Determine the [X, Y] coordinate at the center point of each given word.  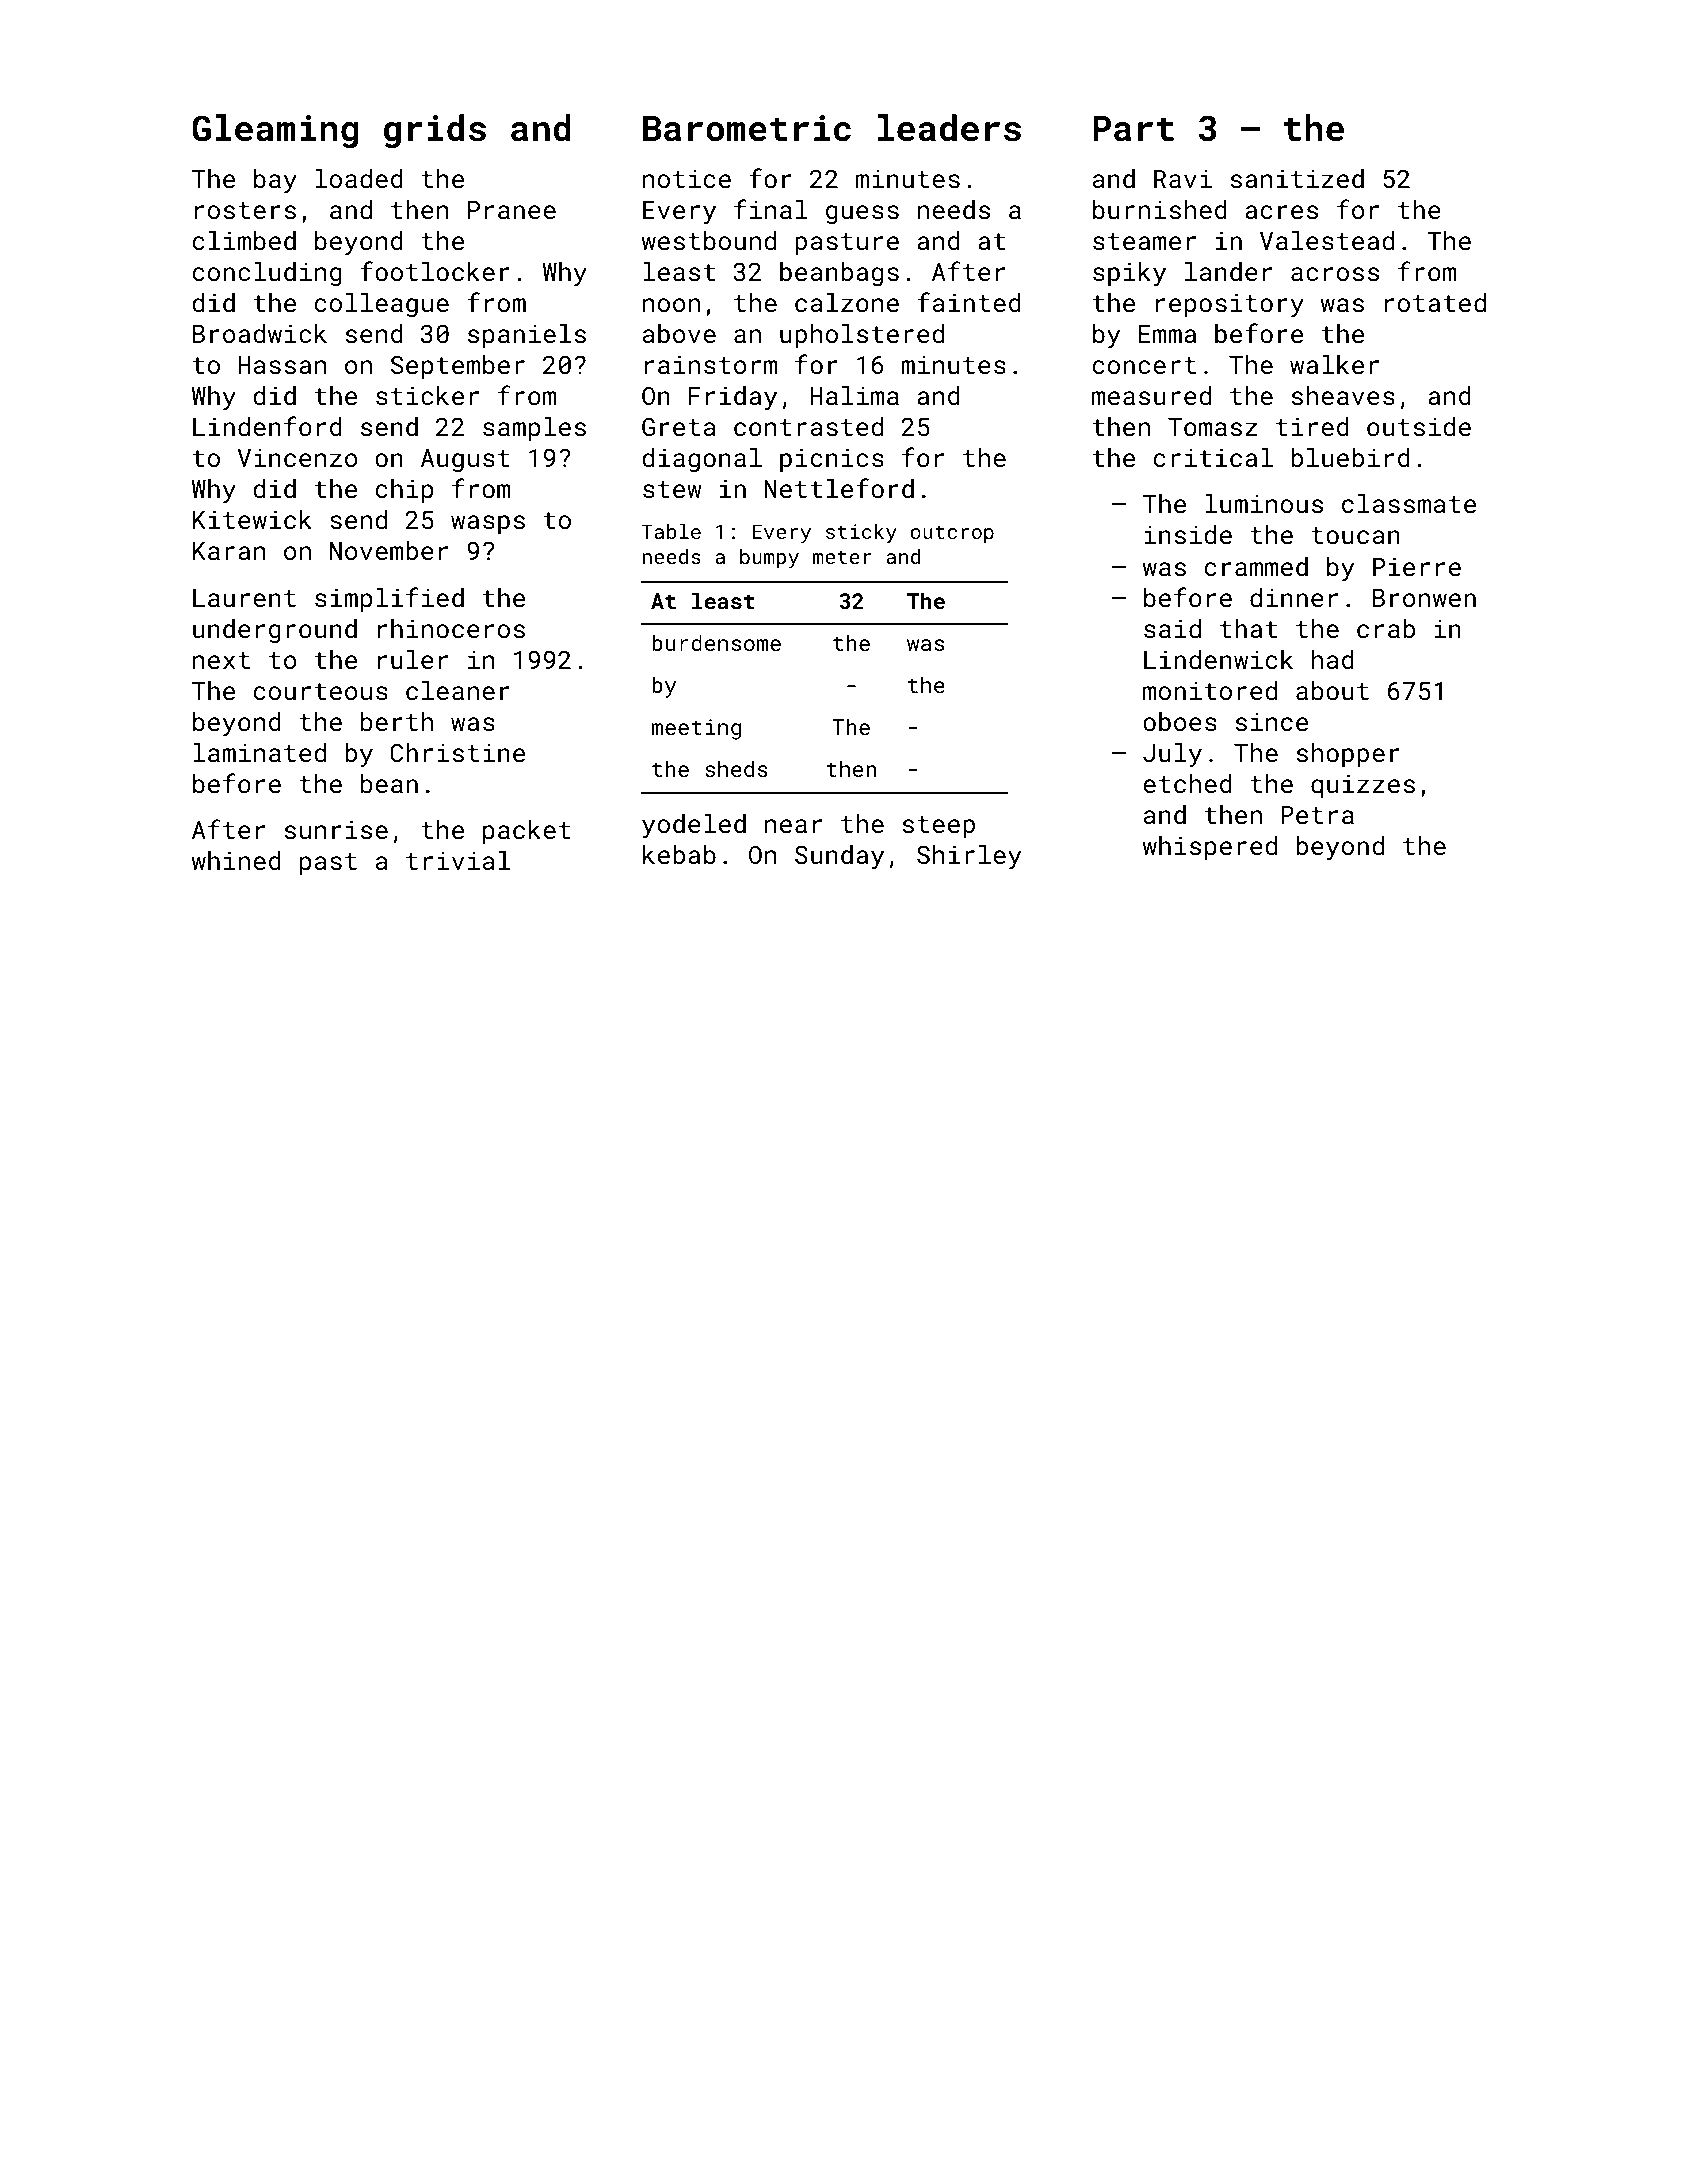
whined [236, 860]
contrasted [808, 426]
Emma [1167, 334]
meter [842, 557]
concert [1144, 365]
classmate [1409, 503]
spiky [1129, 274]
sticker [427, 395]
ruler [413, 659]
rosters [245, 210]
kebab [679, 854]
